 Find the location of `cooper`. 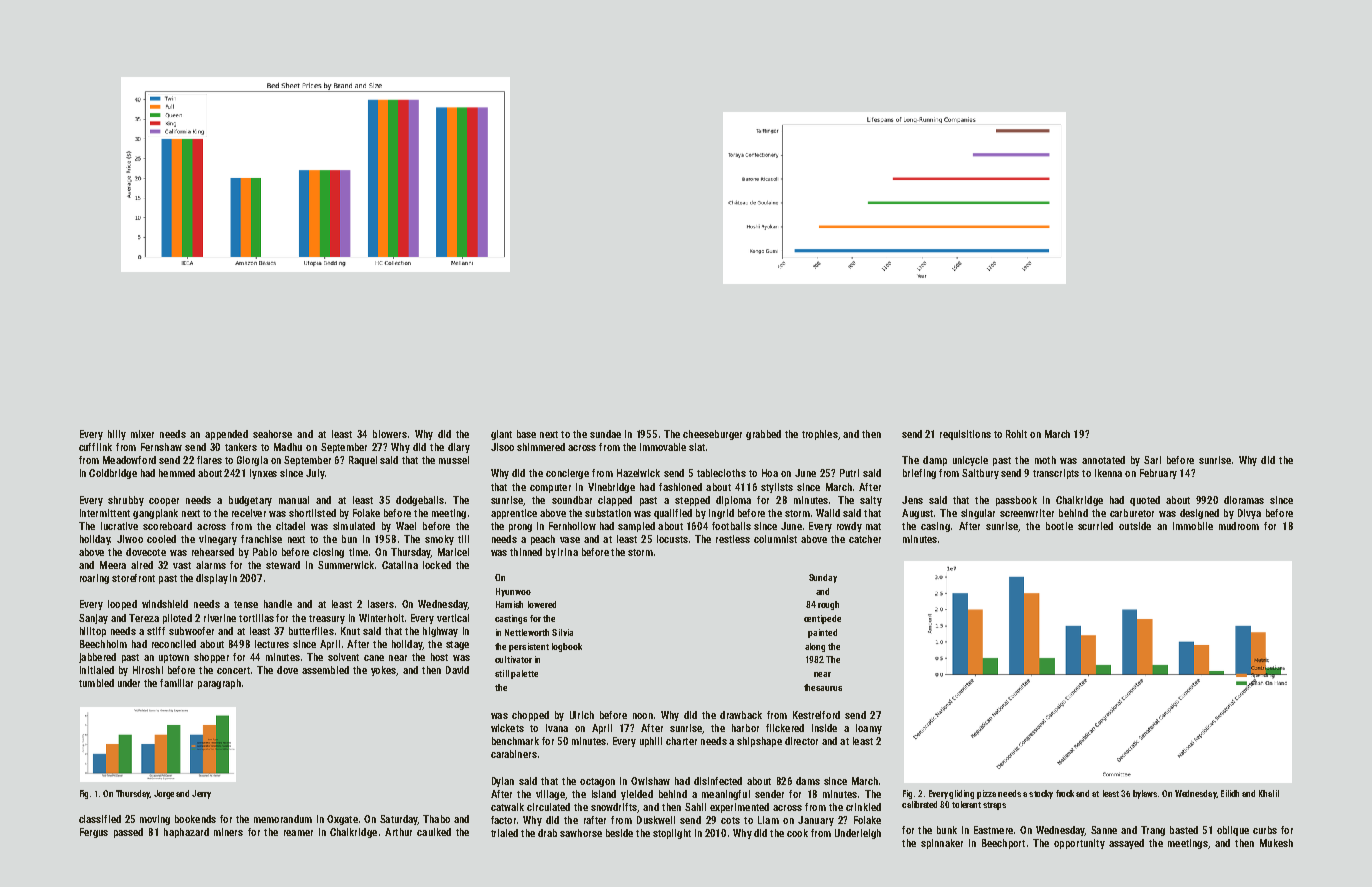

cooper is located at coordinates (164, 502).
